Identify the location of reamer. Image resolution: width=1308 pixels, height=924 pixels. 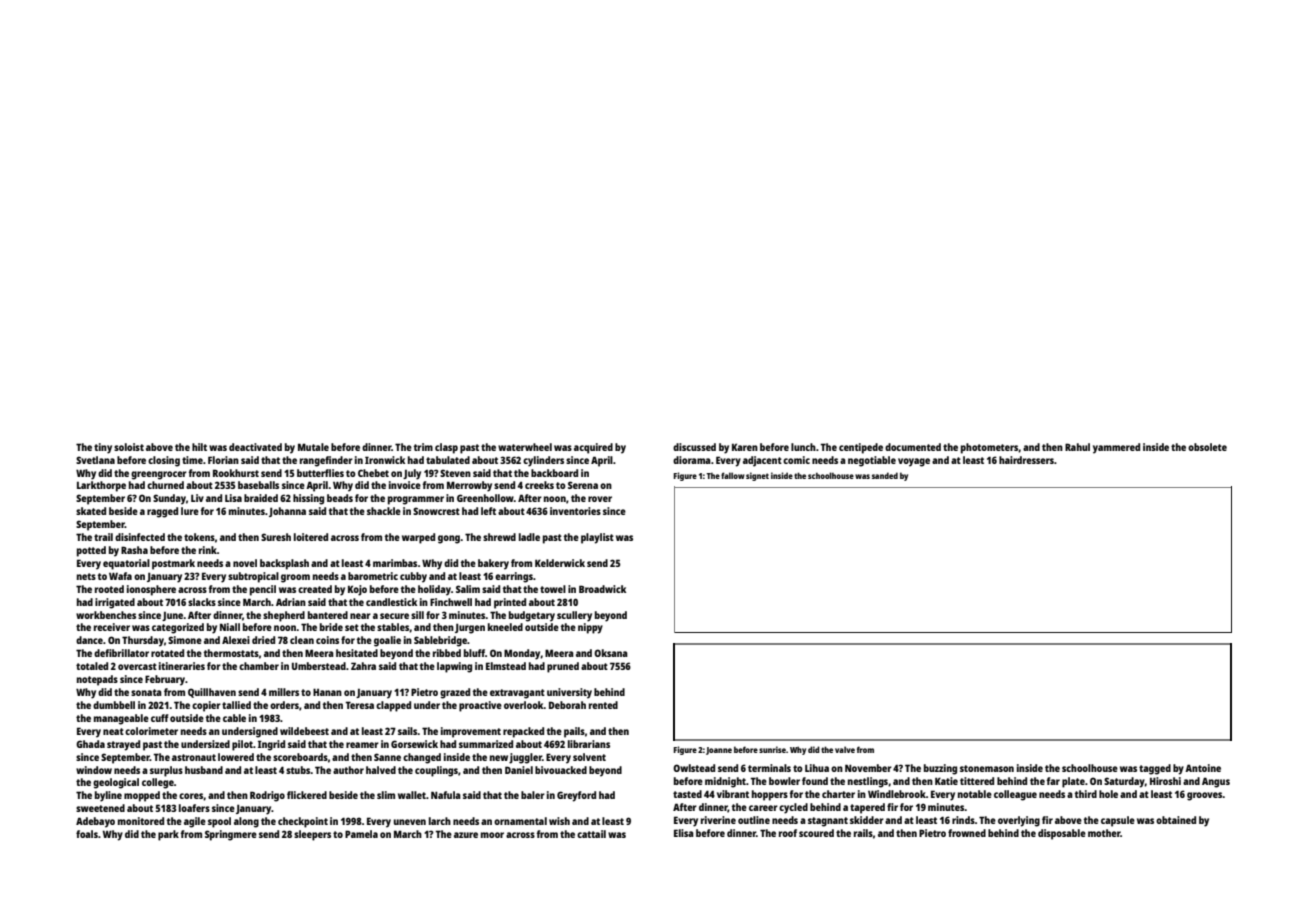
(362, 745).
